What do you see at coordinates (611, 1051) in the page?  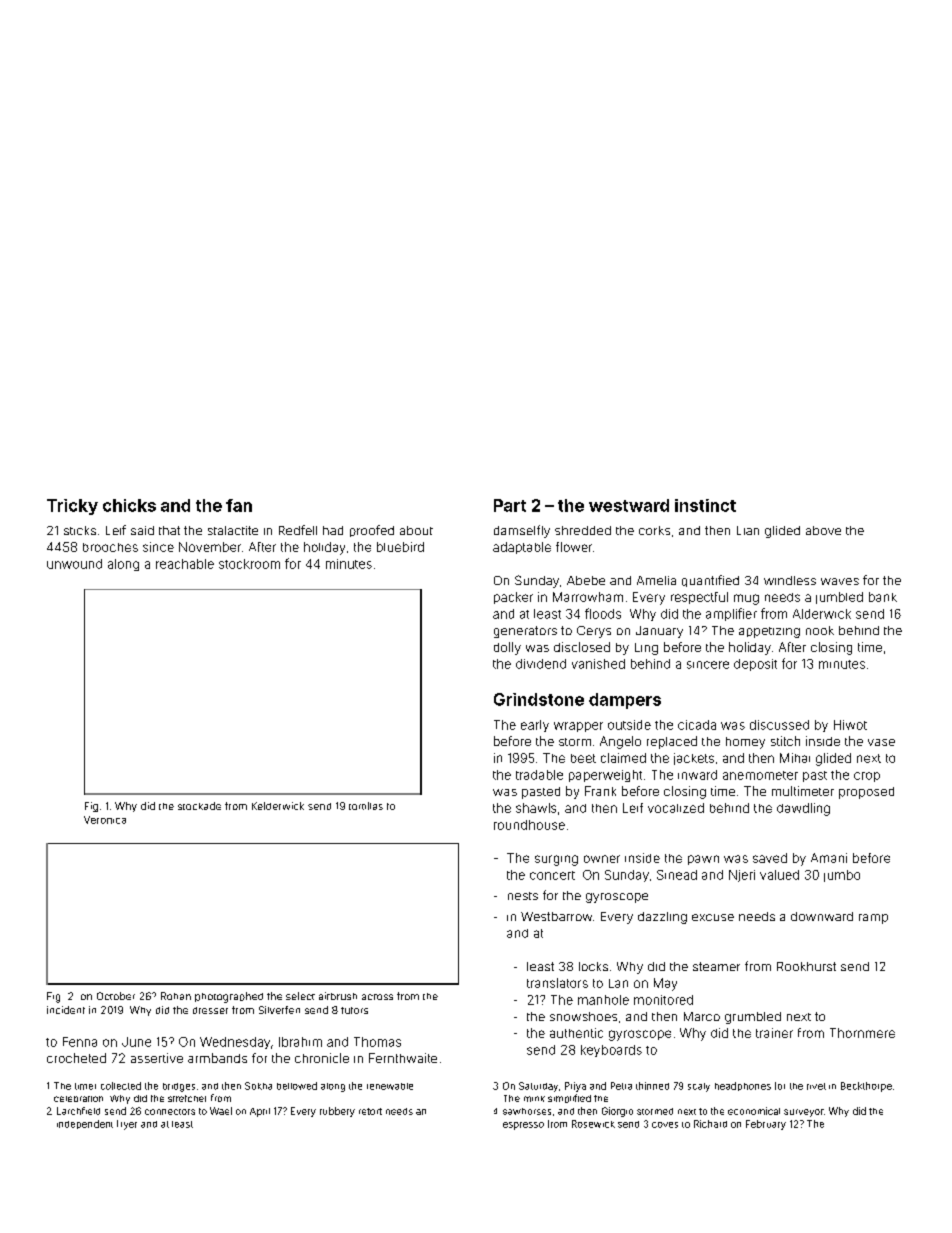 I see `keyboards` at bounding box center [611, 1051].
